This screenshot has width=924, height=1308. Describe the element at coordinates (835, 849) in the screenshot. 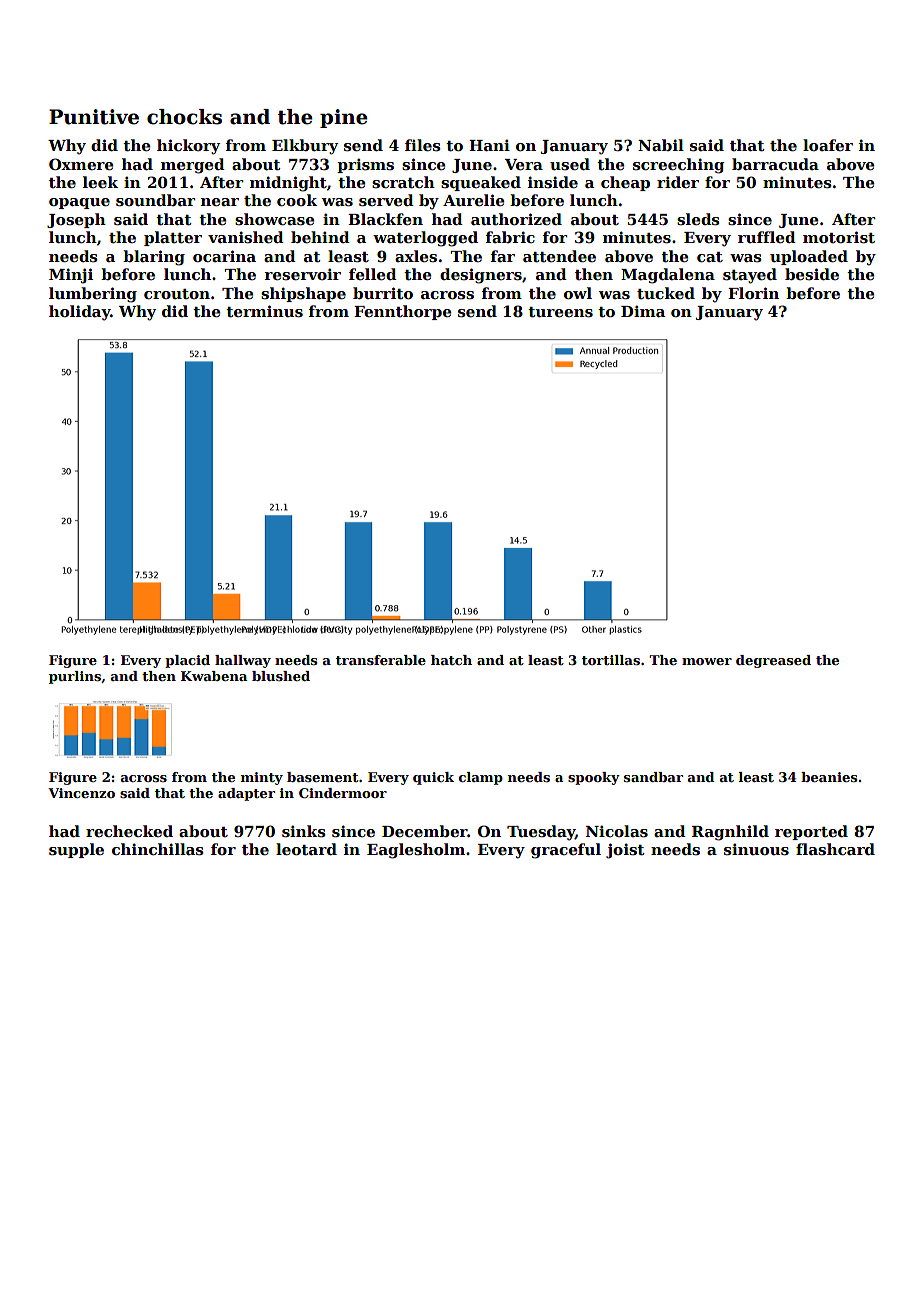

I see `flashcard` at that location.
